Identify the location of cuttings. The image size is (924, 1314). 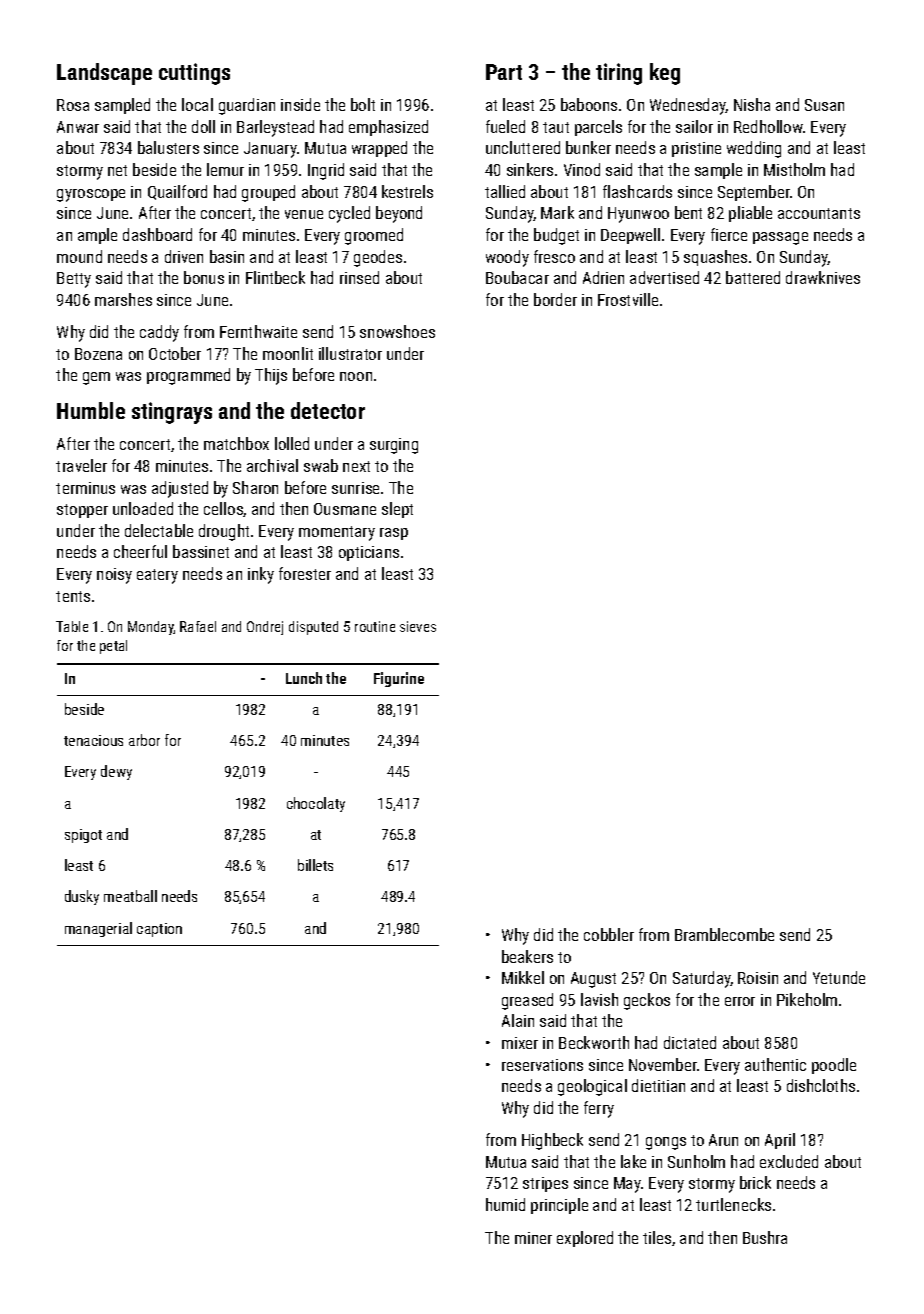
(194, 74).
